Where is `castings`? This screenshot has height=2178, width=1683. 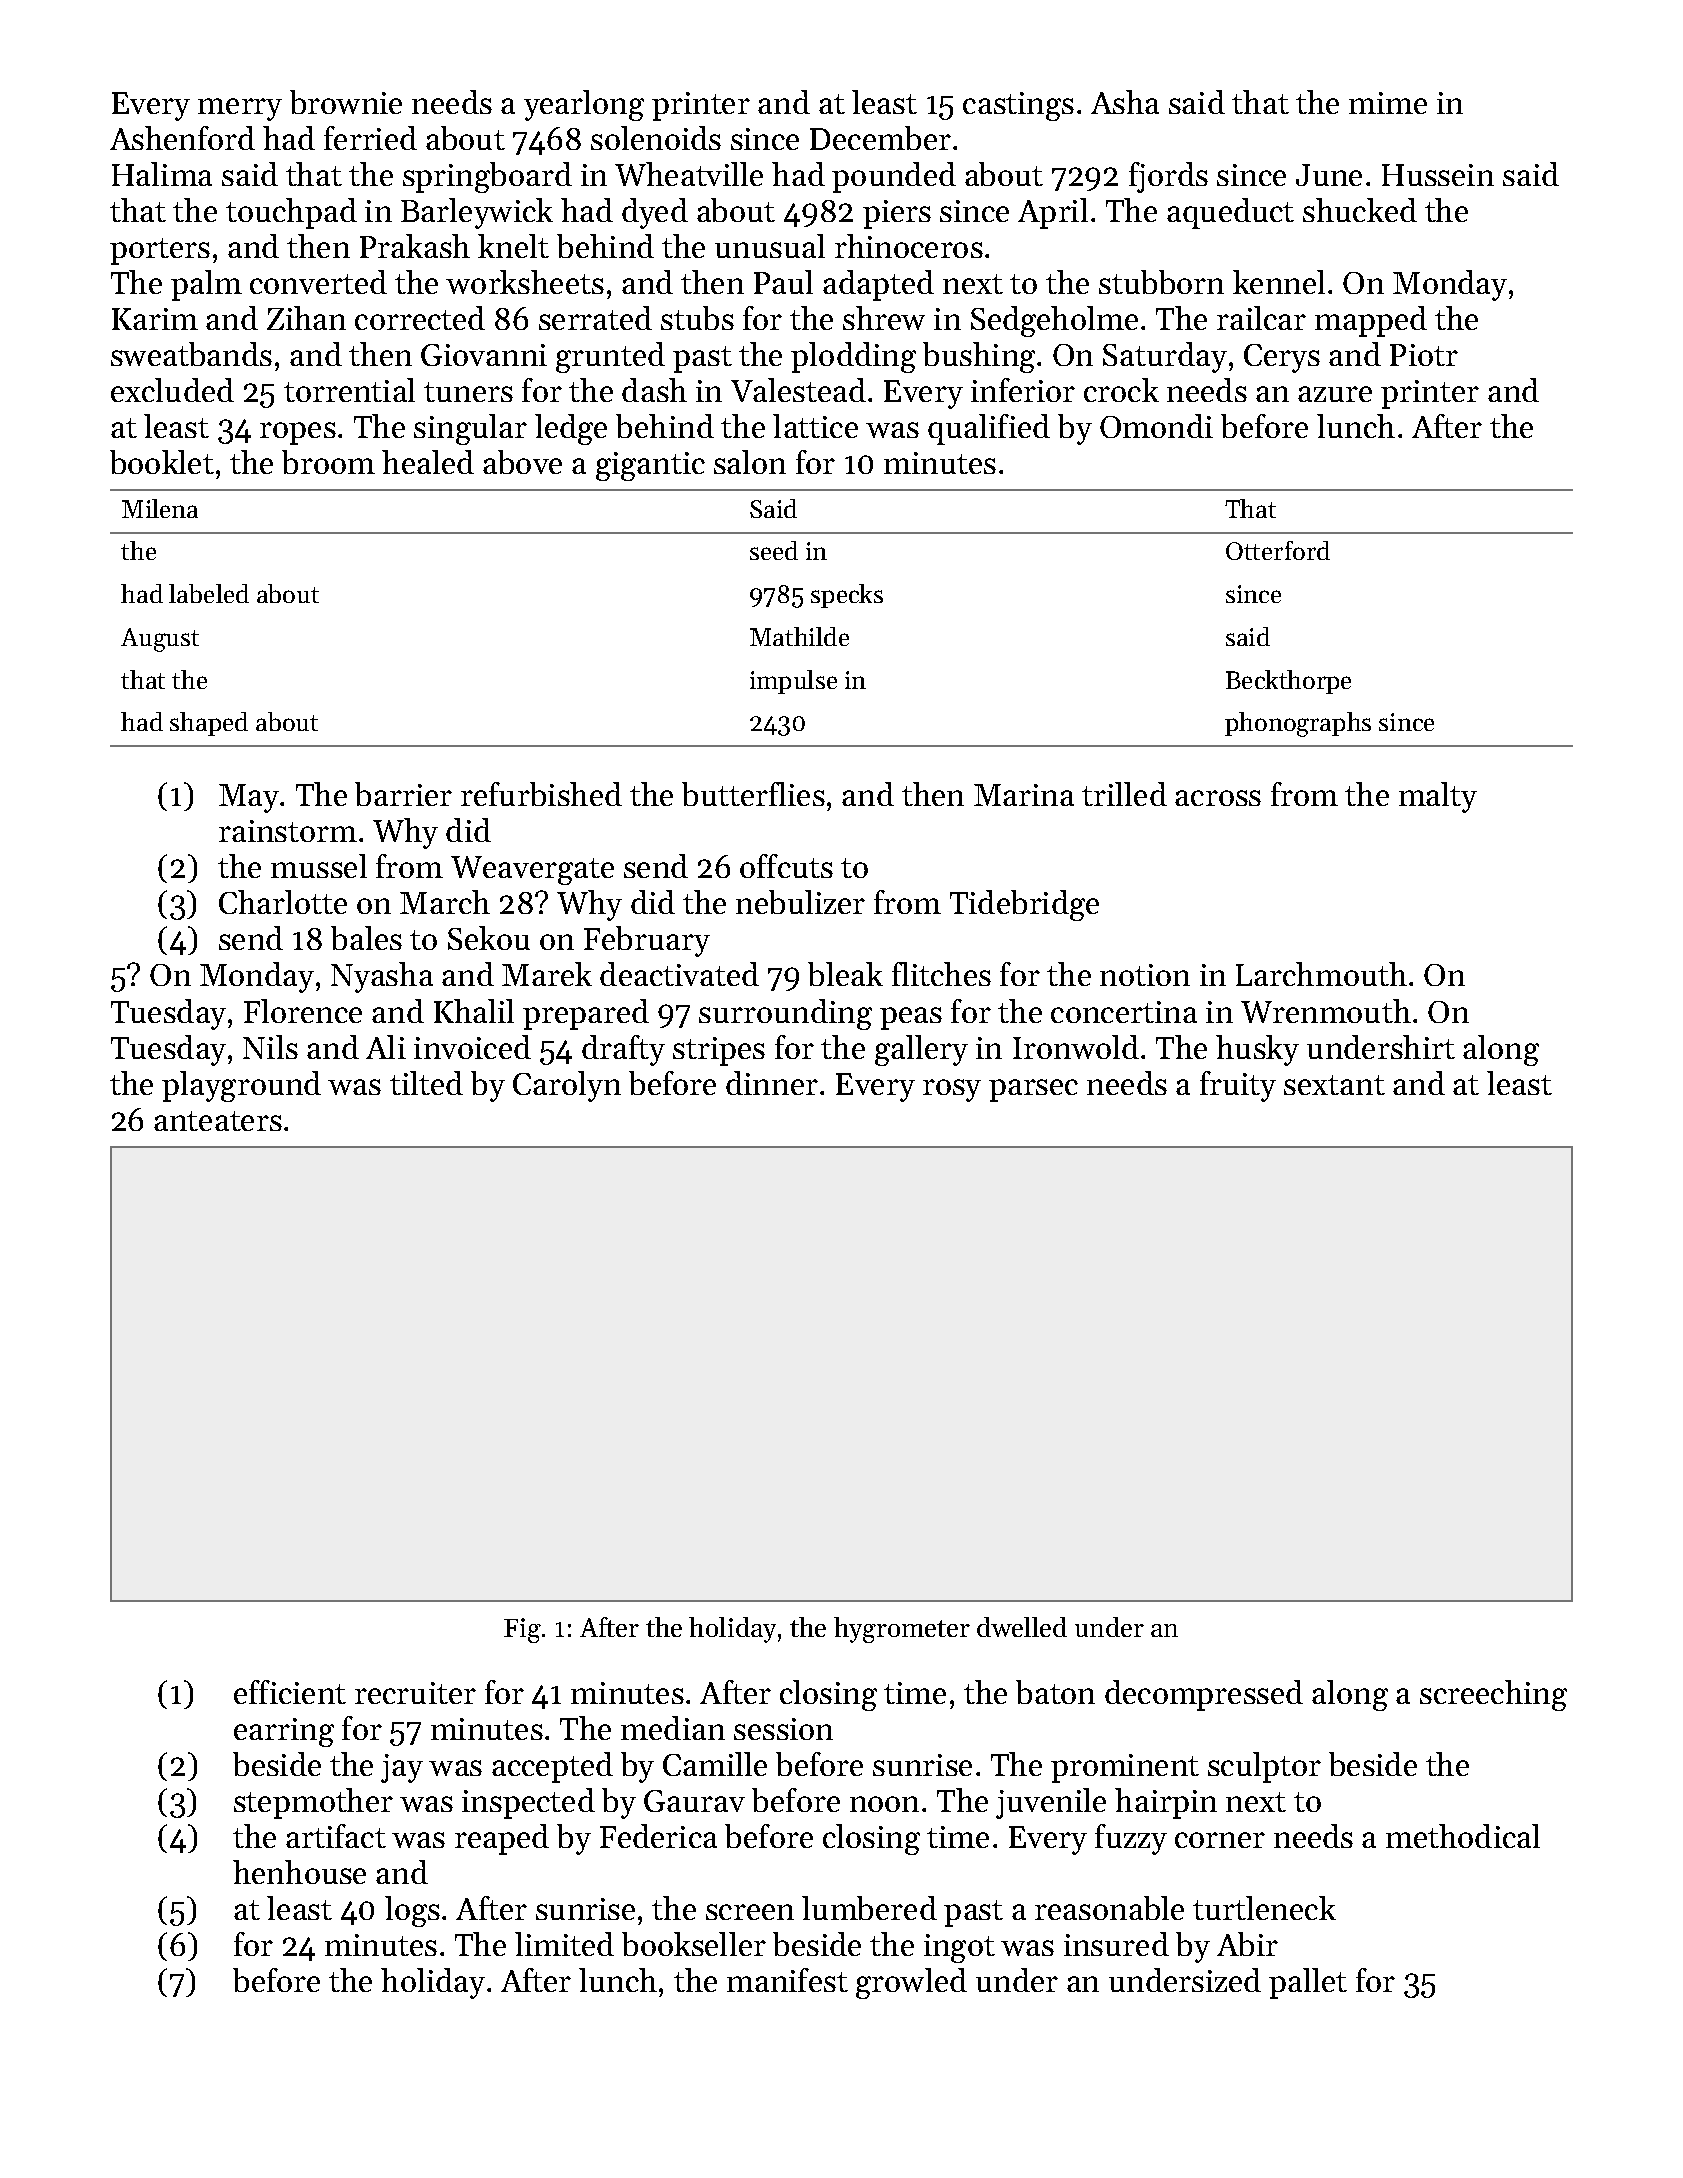 castings is located at coordinates (1018, 106).
